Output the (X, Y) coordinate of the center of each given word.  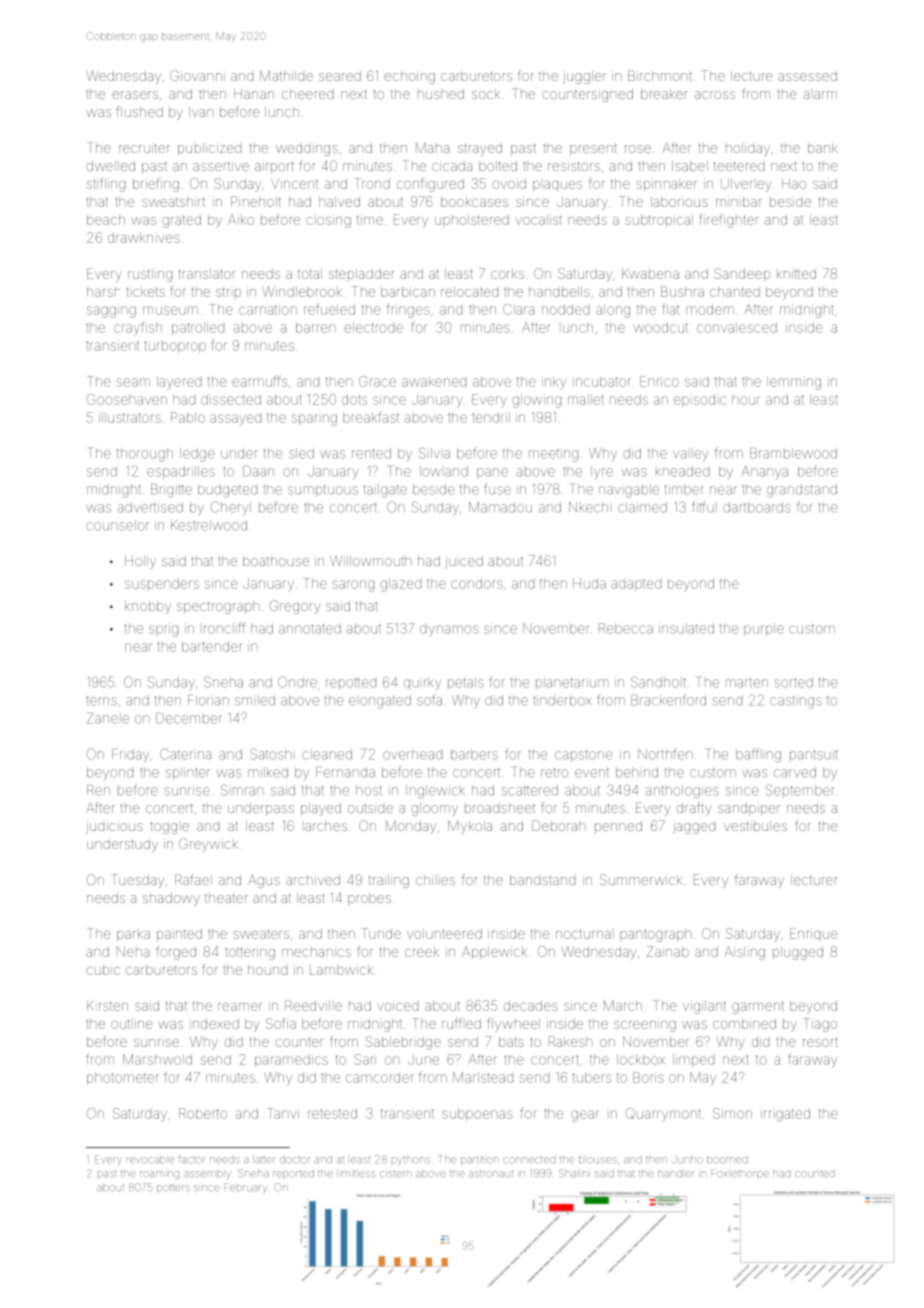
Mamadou (500, 507)
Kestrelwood (209, 525)
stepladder (361, 274)
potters (173, 1188)
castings (796, 702)
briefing (156, 185)
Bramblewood (793, 453)
